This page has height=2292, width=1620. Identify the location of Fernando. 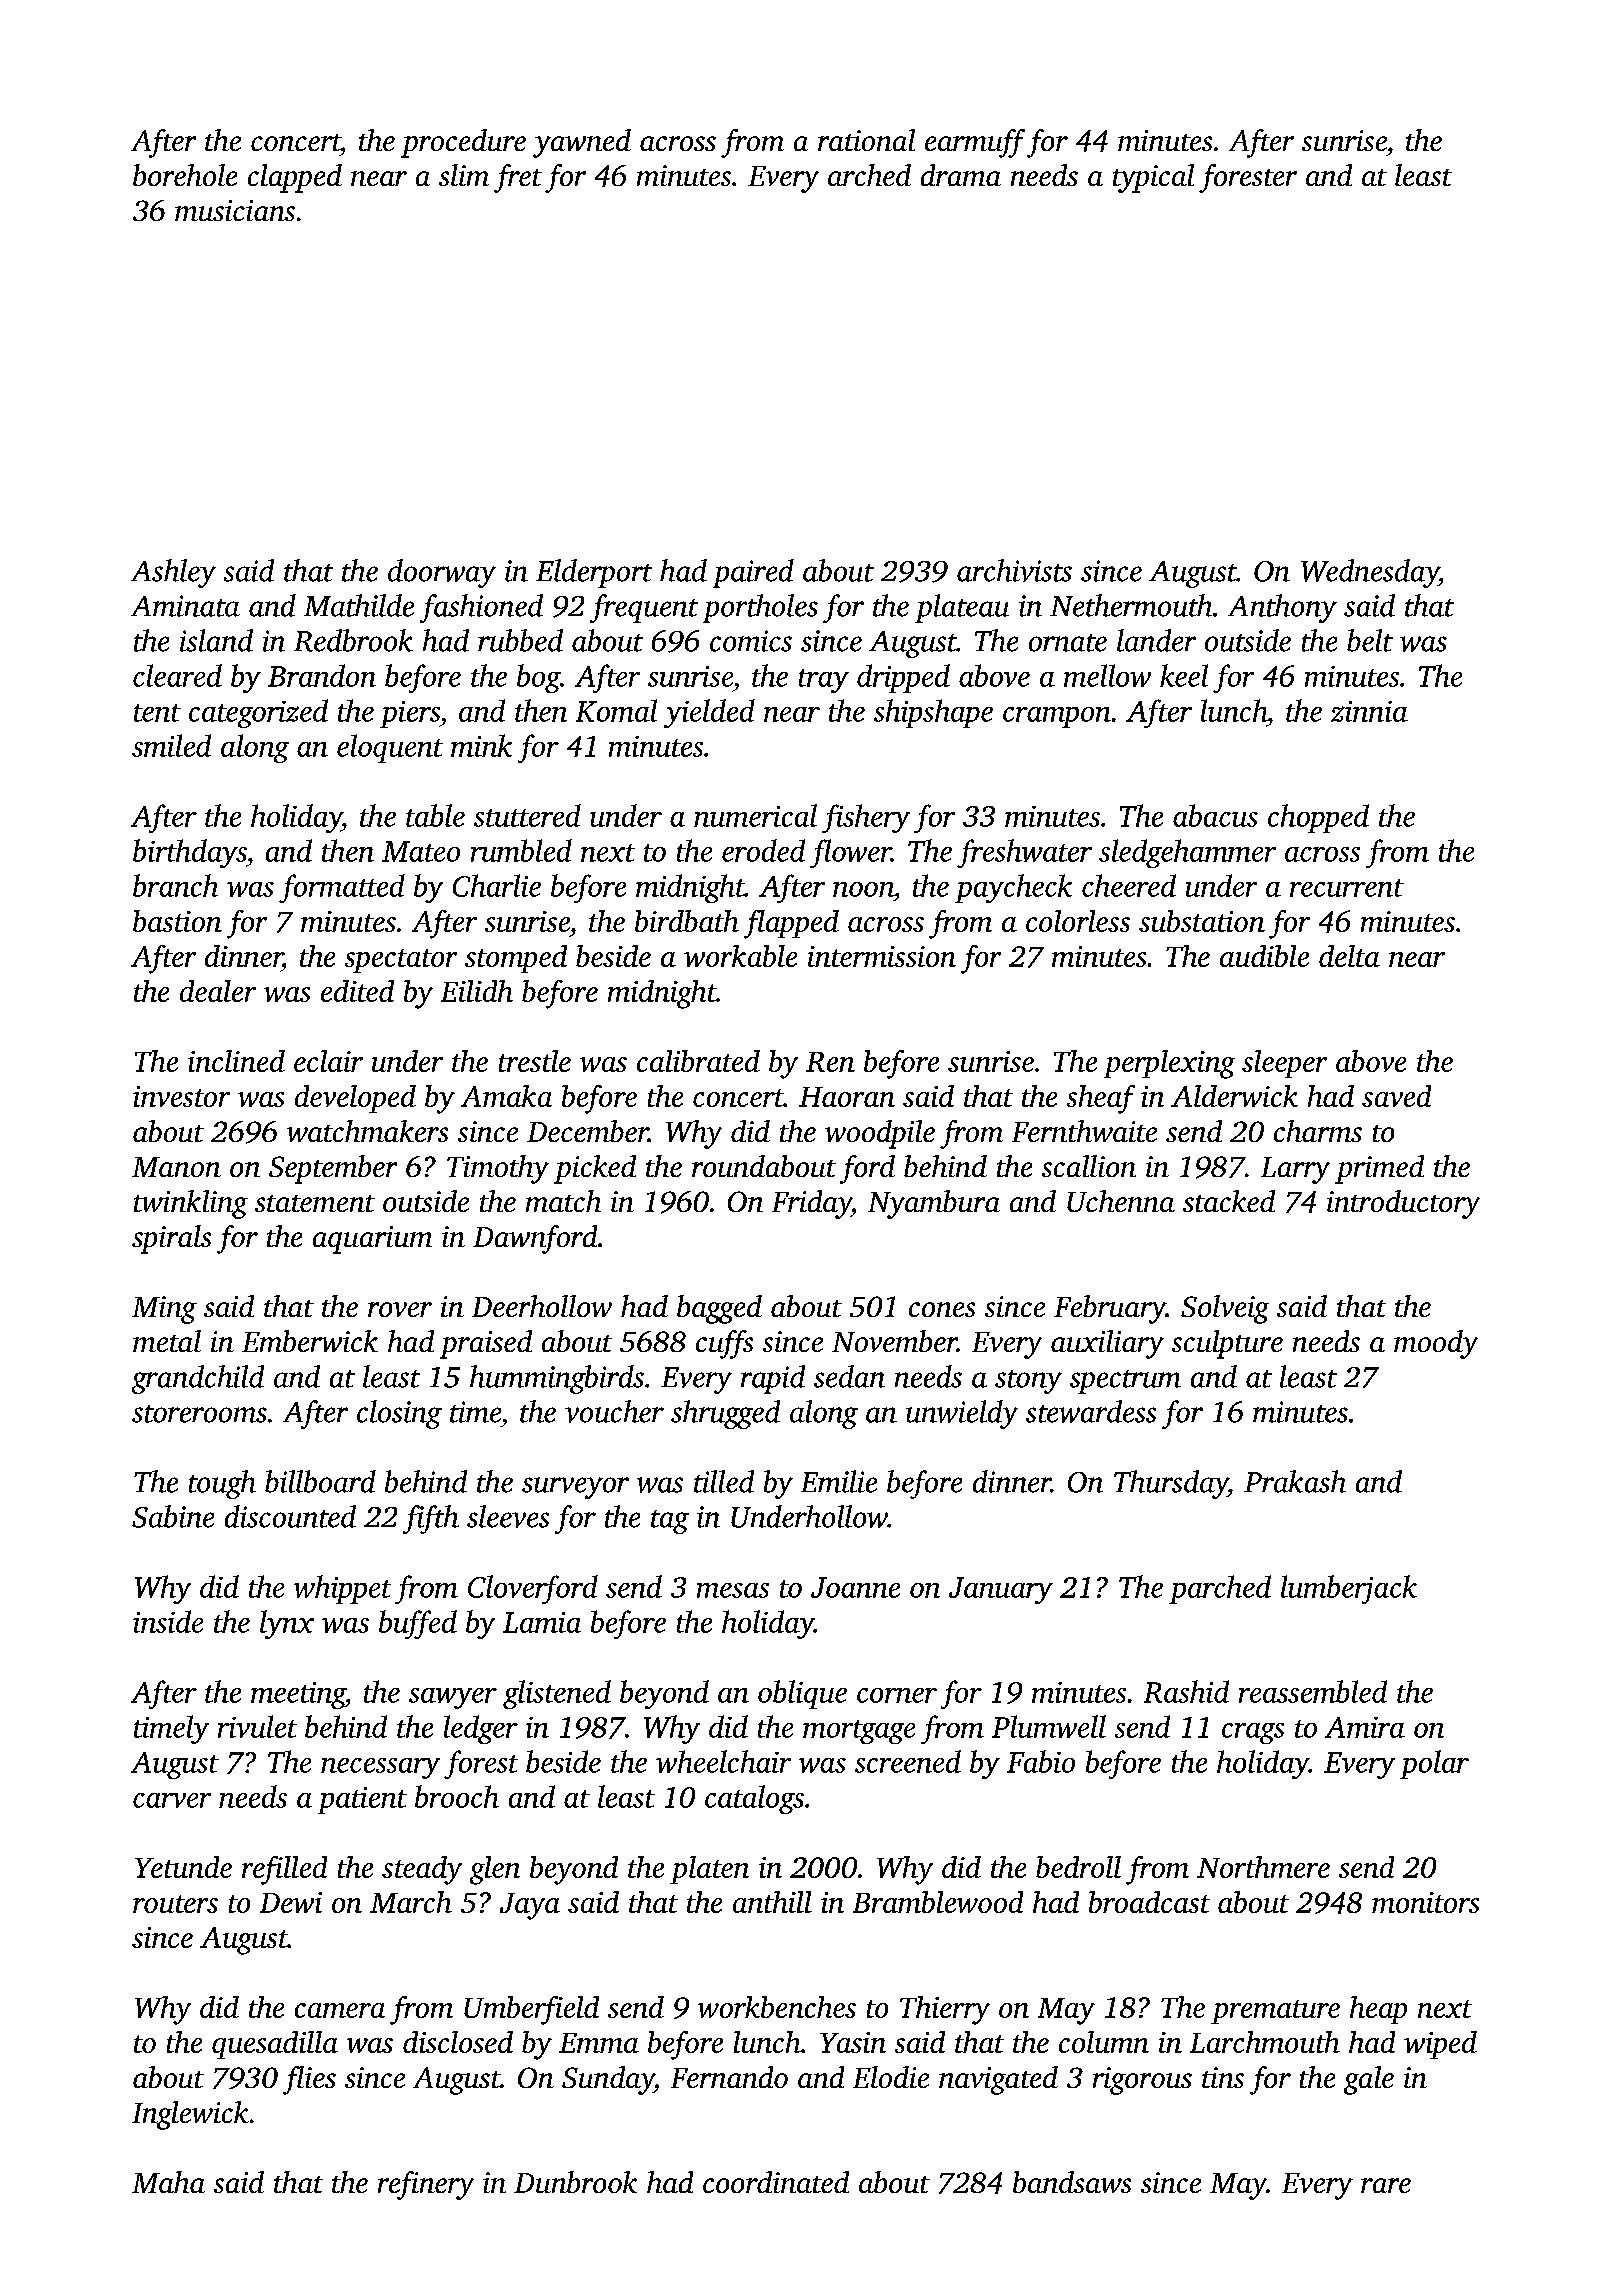
(729, 2077).
